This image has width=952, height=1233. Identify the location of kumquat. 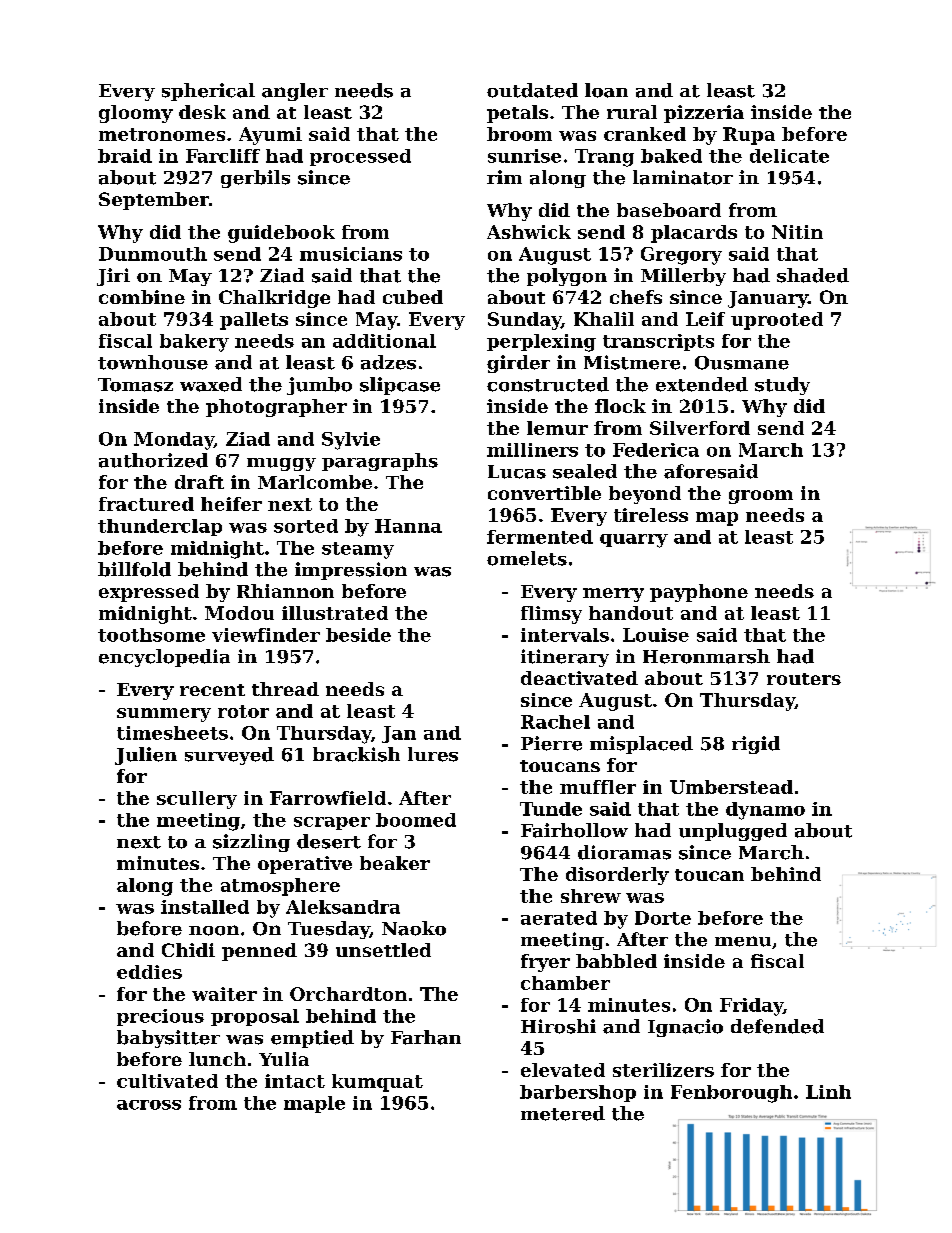
(377, 1083).
